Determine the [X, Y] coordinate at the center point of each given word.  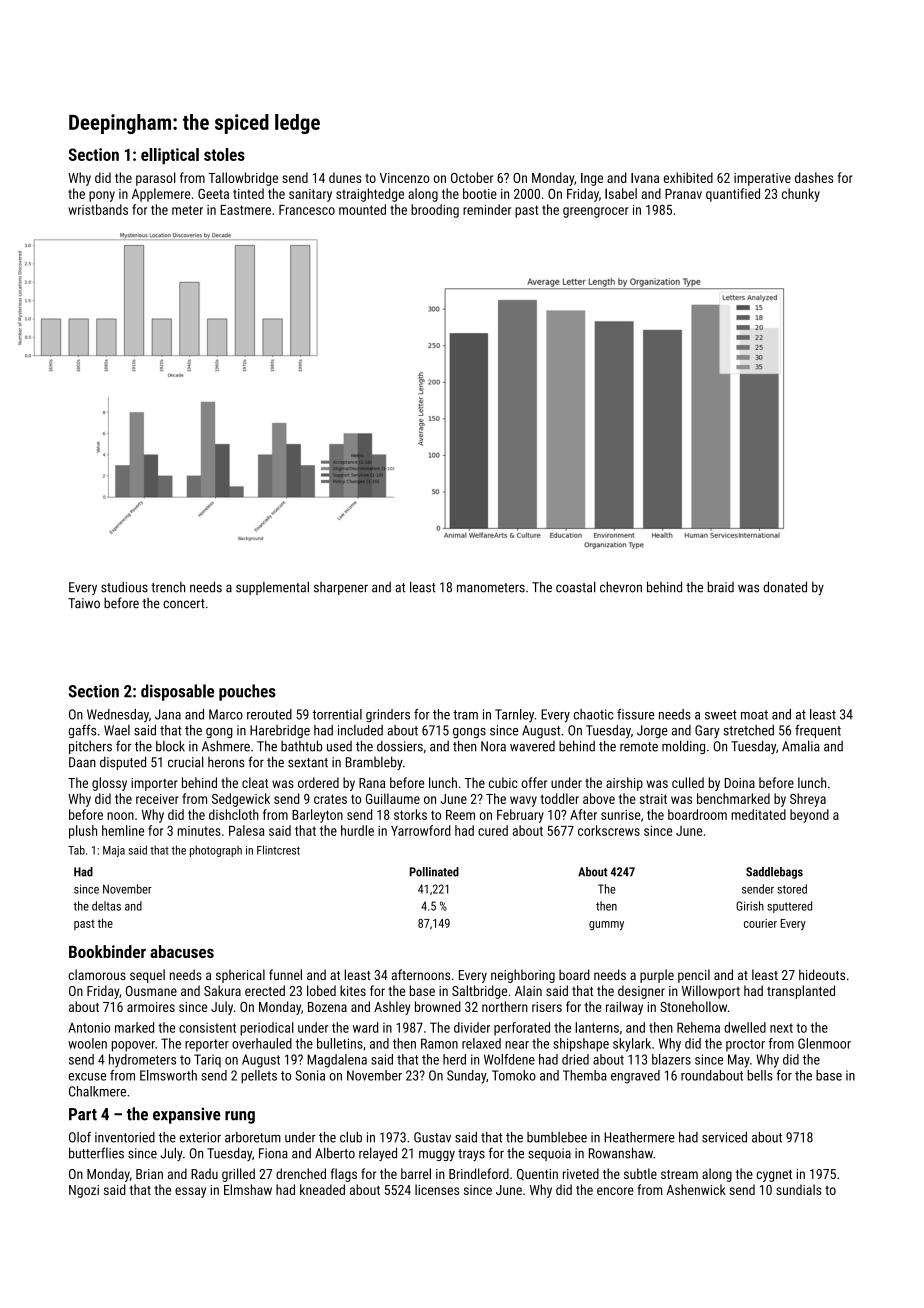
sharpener [341, 588]
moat [754, 715]
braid [721, 587]
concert [184, 604]
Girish [750, 906]
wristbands [98, 209]
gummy [606, 925]
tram [465, 715]
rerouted [269, 714]
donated [785, 587]
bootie [480, 193]
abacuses [182, 951]
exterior [200, 1137]
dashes [814, 177]
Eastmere [246, 210]
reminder [487, 209]
